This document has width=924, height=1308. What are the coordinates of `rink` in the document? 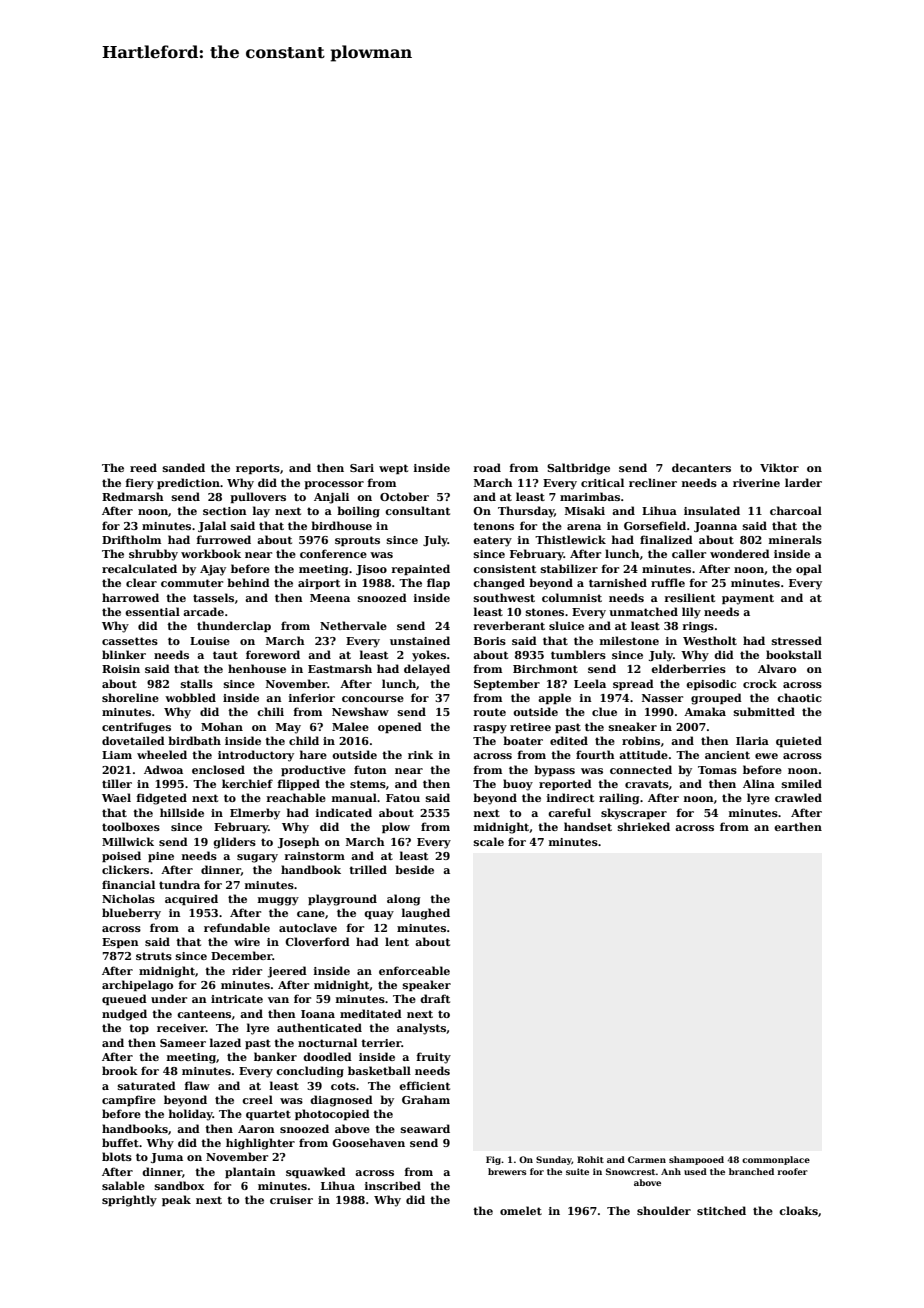 It's located at (420, 754).
